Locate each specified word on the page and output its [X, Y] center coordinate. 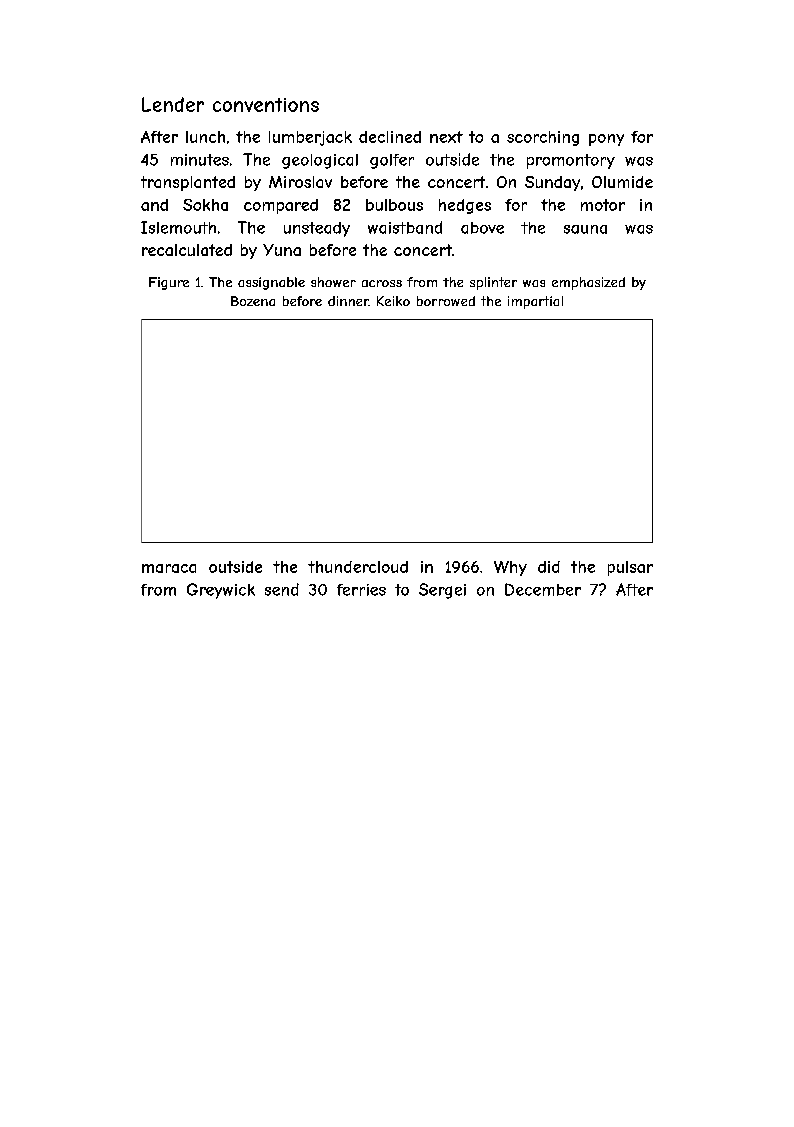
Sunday [552, 183]
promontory [571, 161]
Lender [173, 104]
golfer [392, 161]
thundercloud [358, 567]
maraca [169, 568]
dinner [348, 301]
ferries [361, 590]
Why [510, 568]
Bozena [253, 301]
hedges [465, 206]
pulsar [630, 568]
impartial [535, 302]
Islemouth [178, 227]
